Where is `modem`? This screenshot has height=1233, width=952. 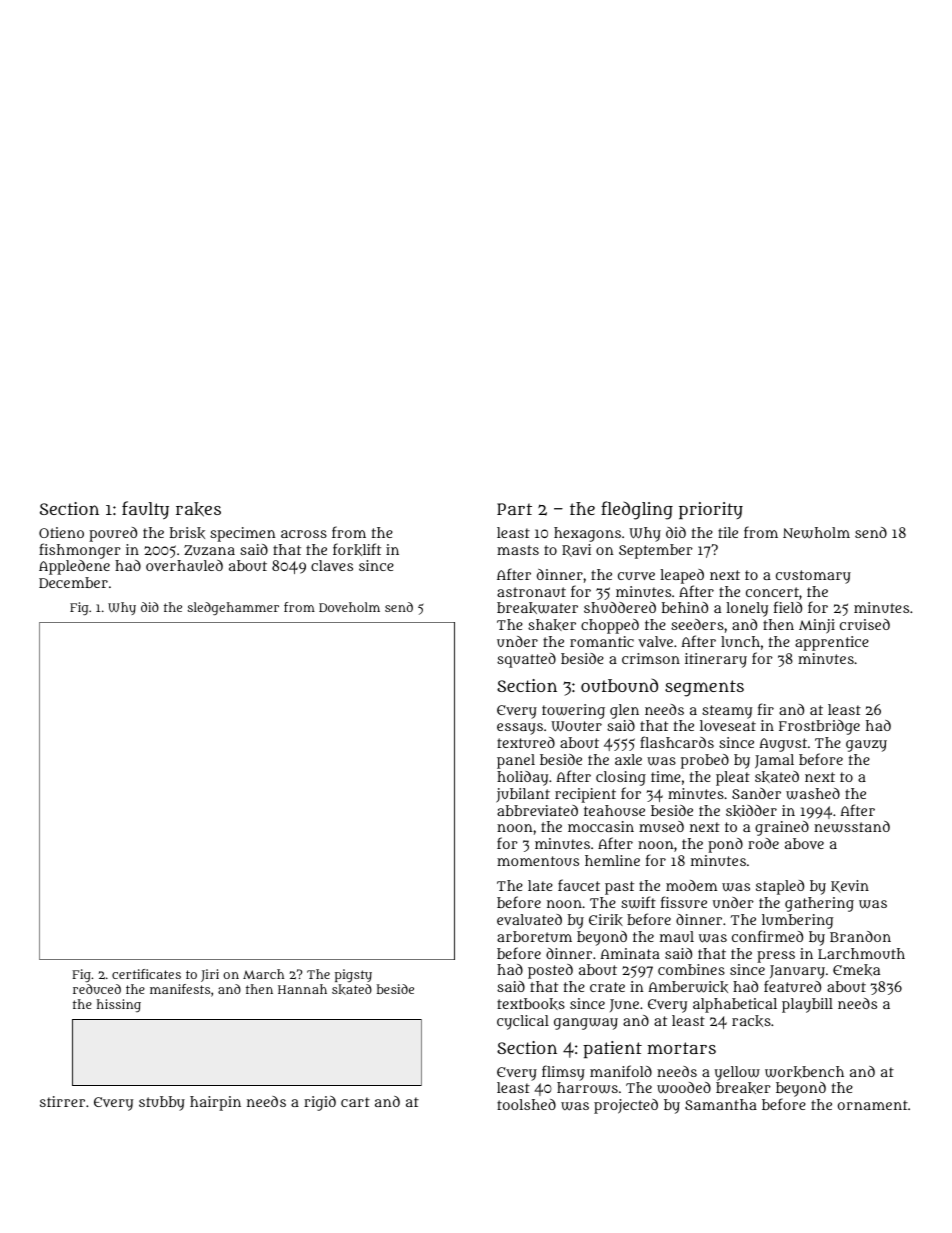
modem is located at coordinates (691, 885).
